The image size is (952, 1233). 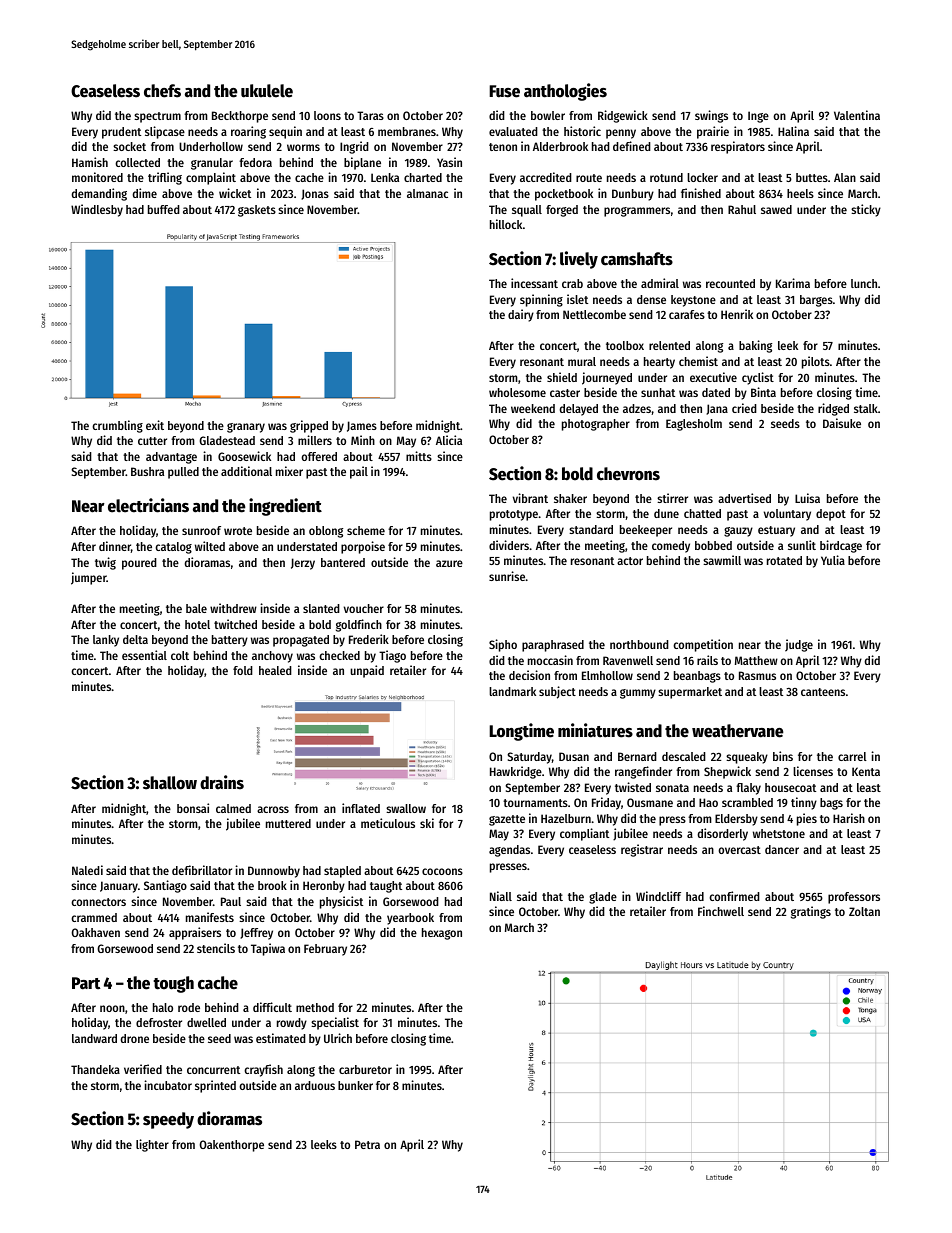 I want to click on difficult, so click(x=272, y=1007).
